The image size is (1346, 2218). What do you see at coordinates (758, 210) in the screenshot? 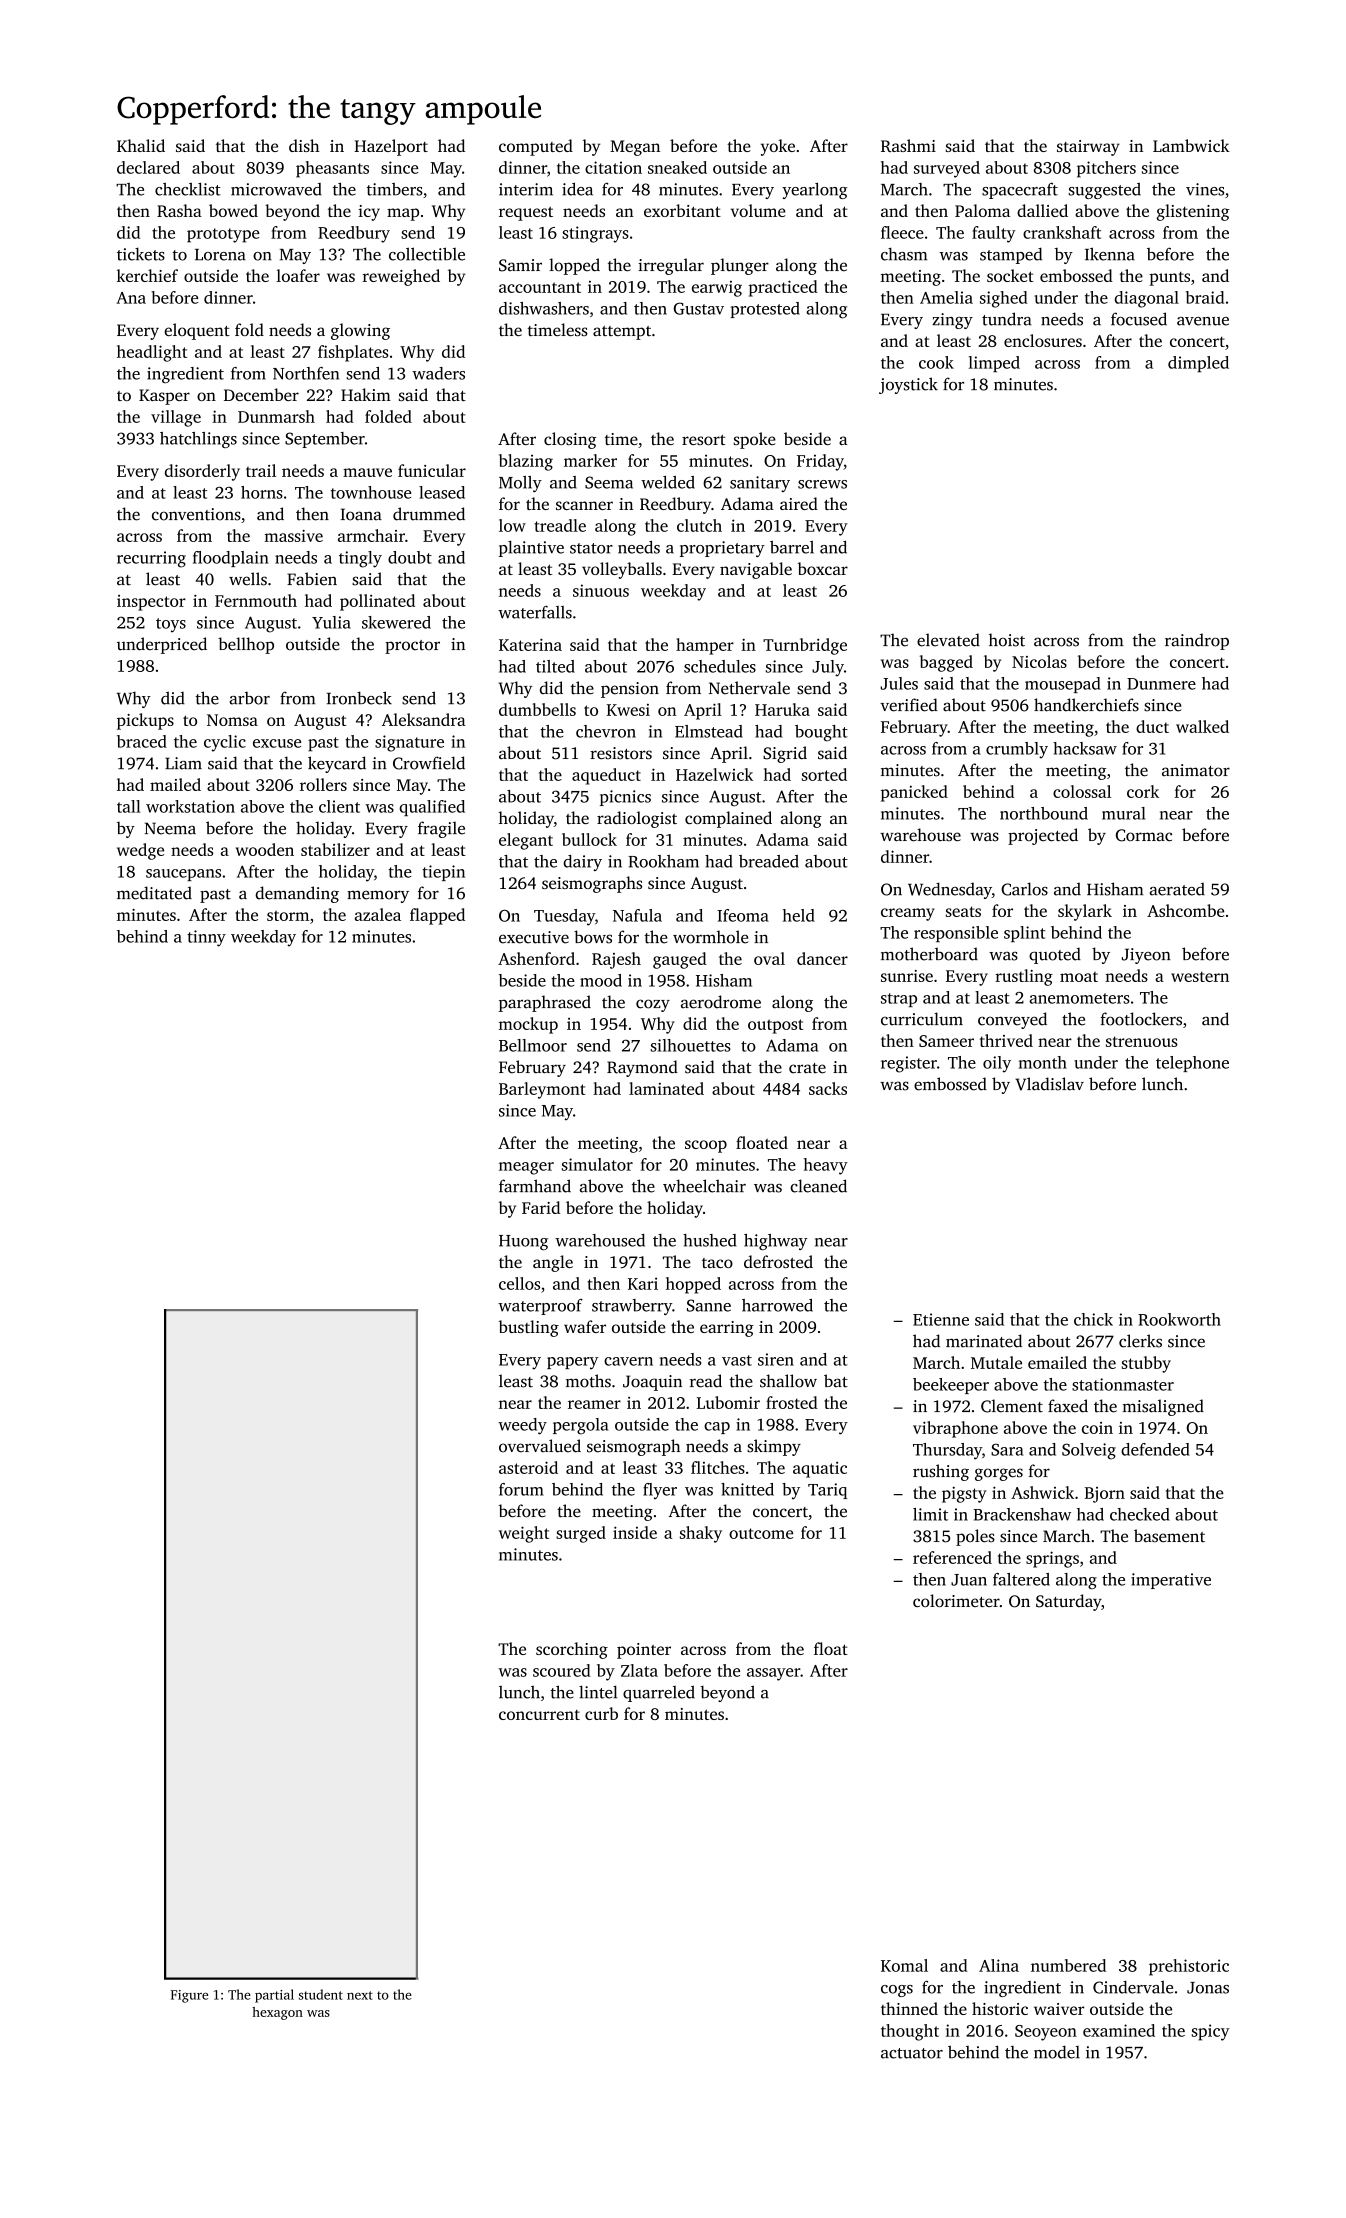
I see `volume` at bounding box center [758, 210].
